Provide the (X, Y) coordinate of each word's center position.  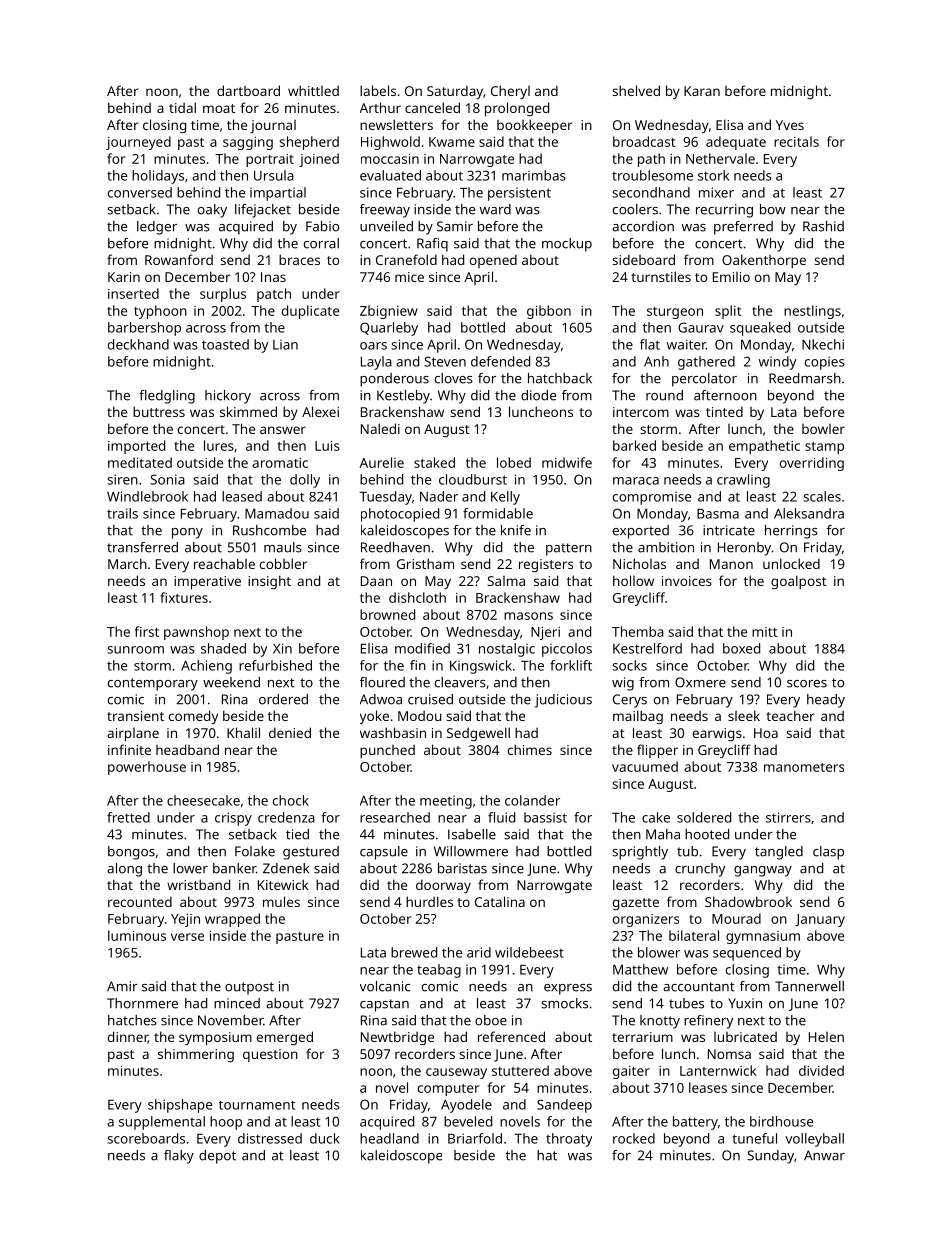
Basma (718, 514)
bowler (823, 429)
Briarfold (475, 1138)
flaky (179, 1157)
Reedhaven (395, 547)
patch (274, 295)
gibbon (549, 312)
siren (122, 479)
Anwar (824, 1155)
